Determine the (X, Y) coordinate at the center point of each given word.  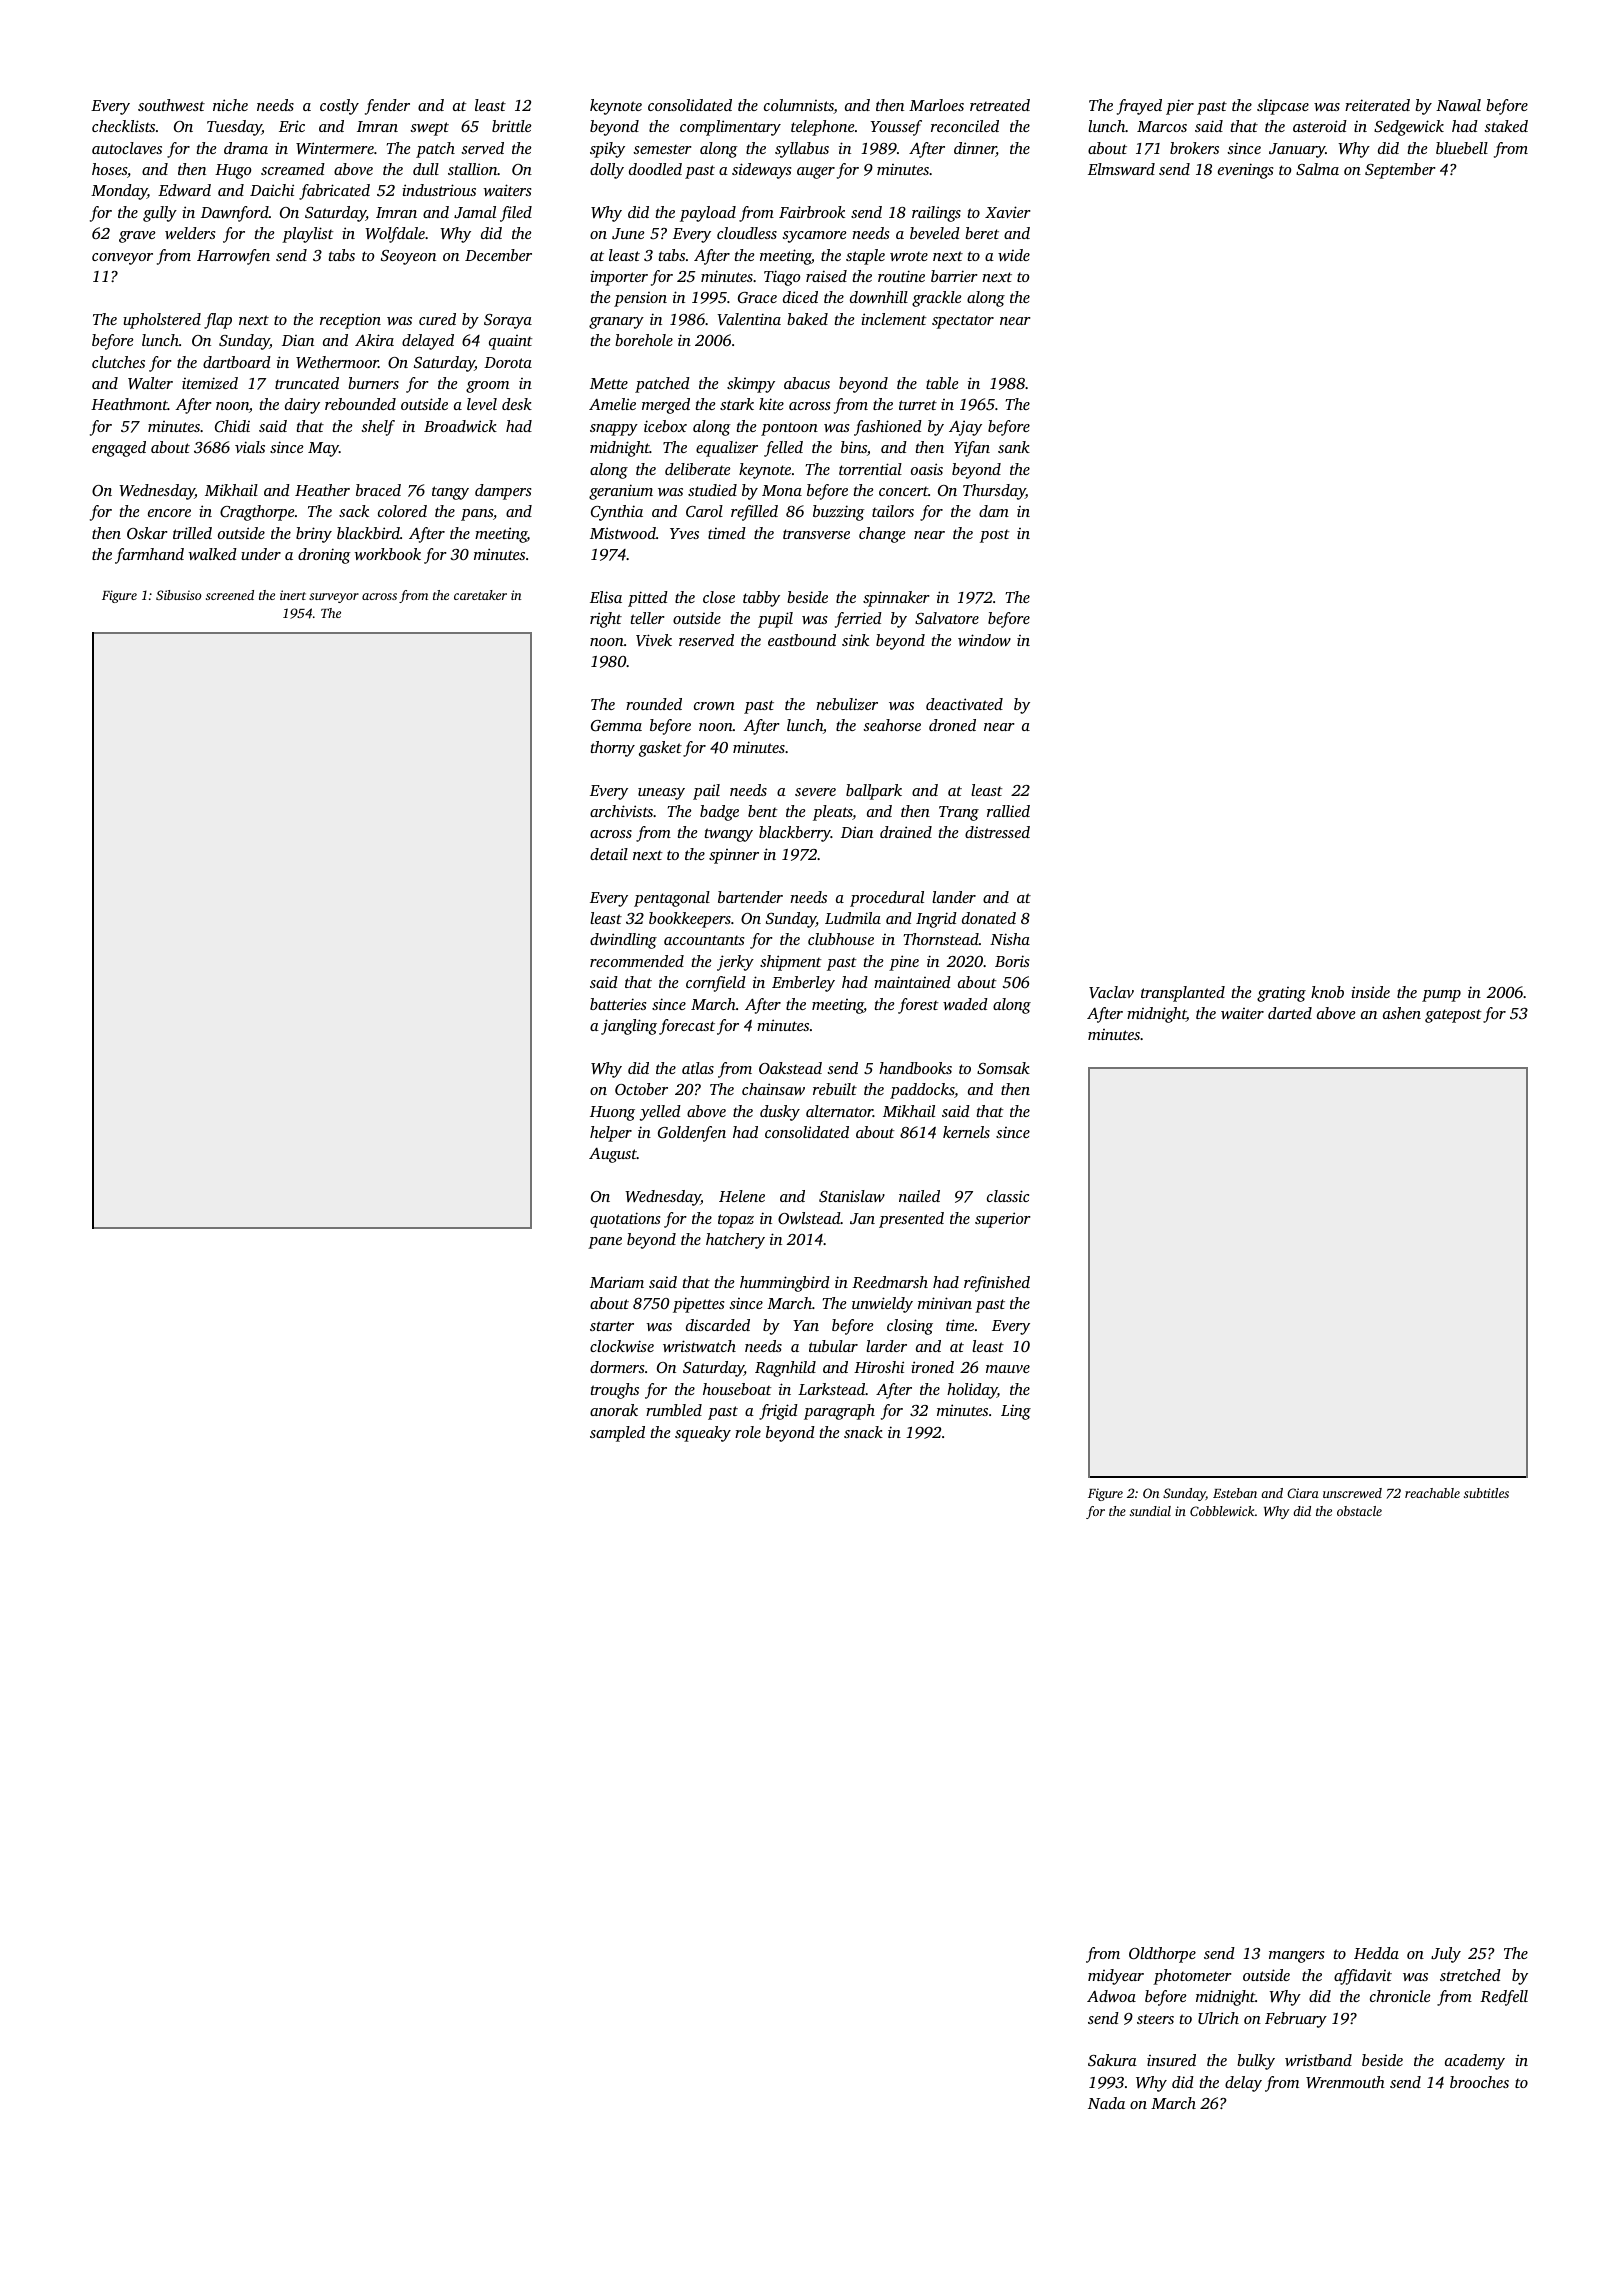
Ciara (1303, 1493)
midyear (1116, 1977)
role (748, 1432)
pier (1180, 107)
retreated (1000, 105)
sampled (617, 1434)
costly (339, 107)
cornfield (716, 984)
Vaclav (1111, 992)
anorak (614, 1410)
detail (609, 854)
